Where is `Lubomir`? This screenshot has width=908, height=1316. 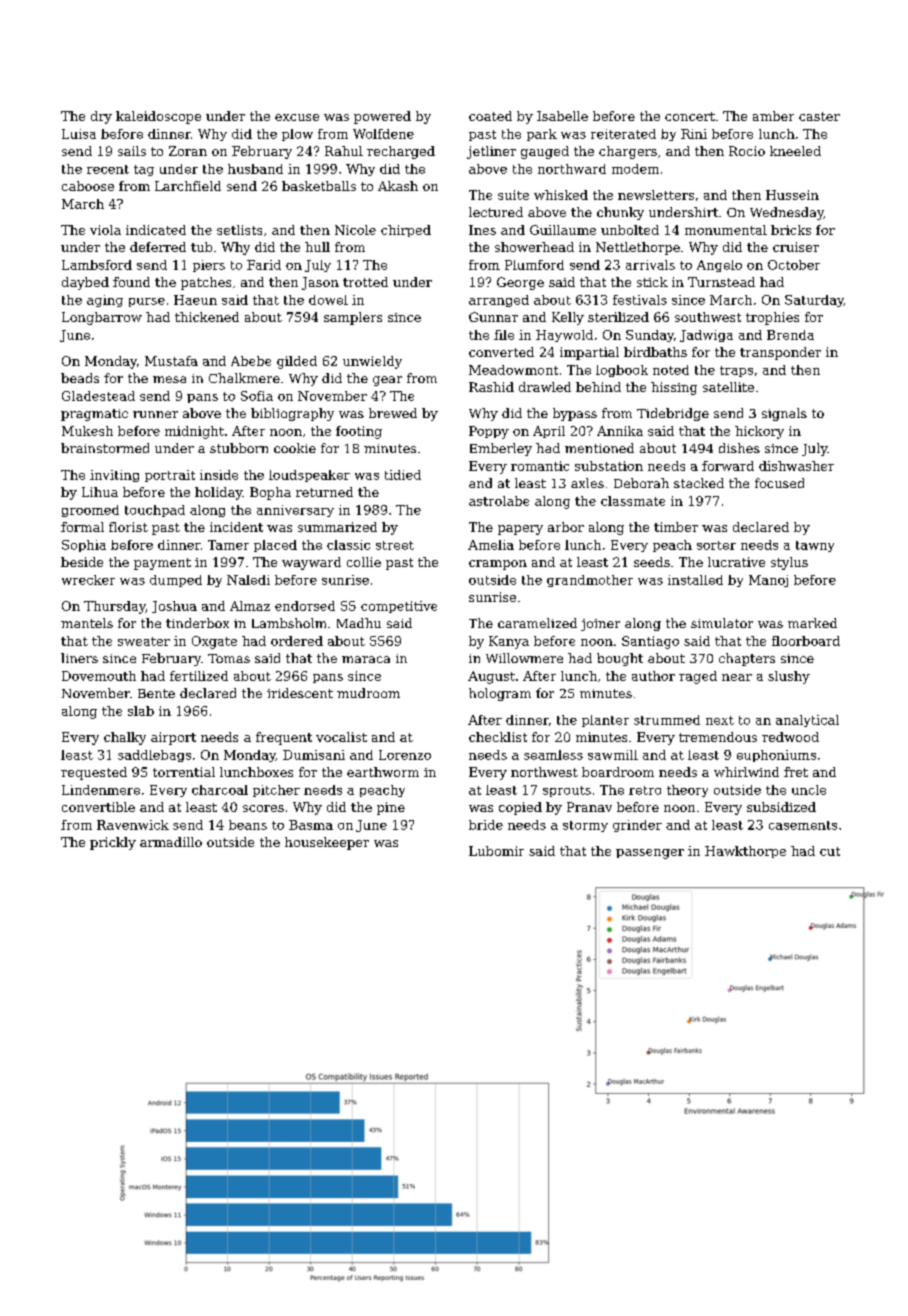
Lubomir is located at coordinates (496, 851).
